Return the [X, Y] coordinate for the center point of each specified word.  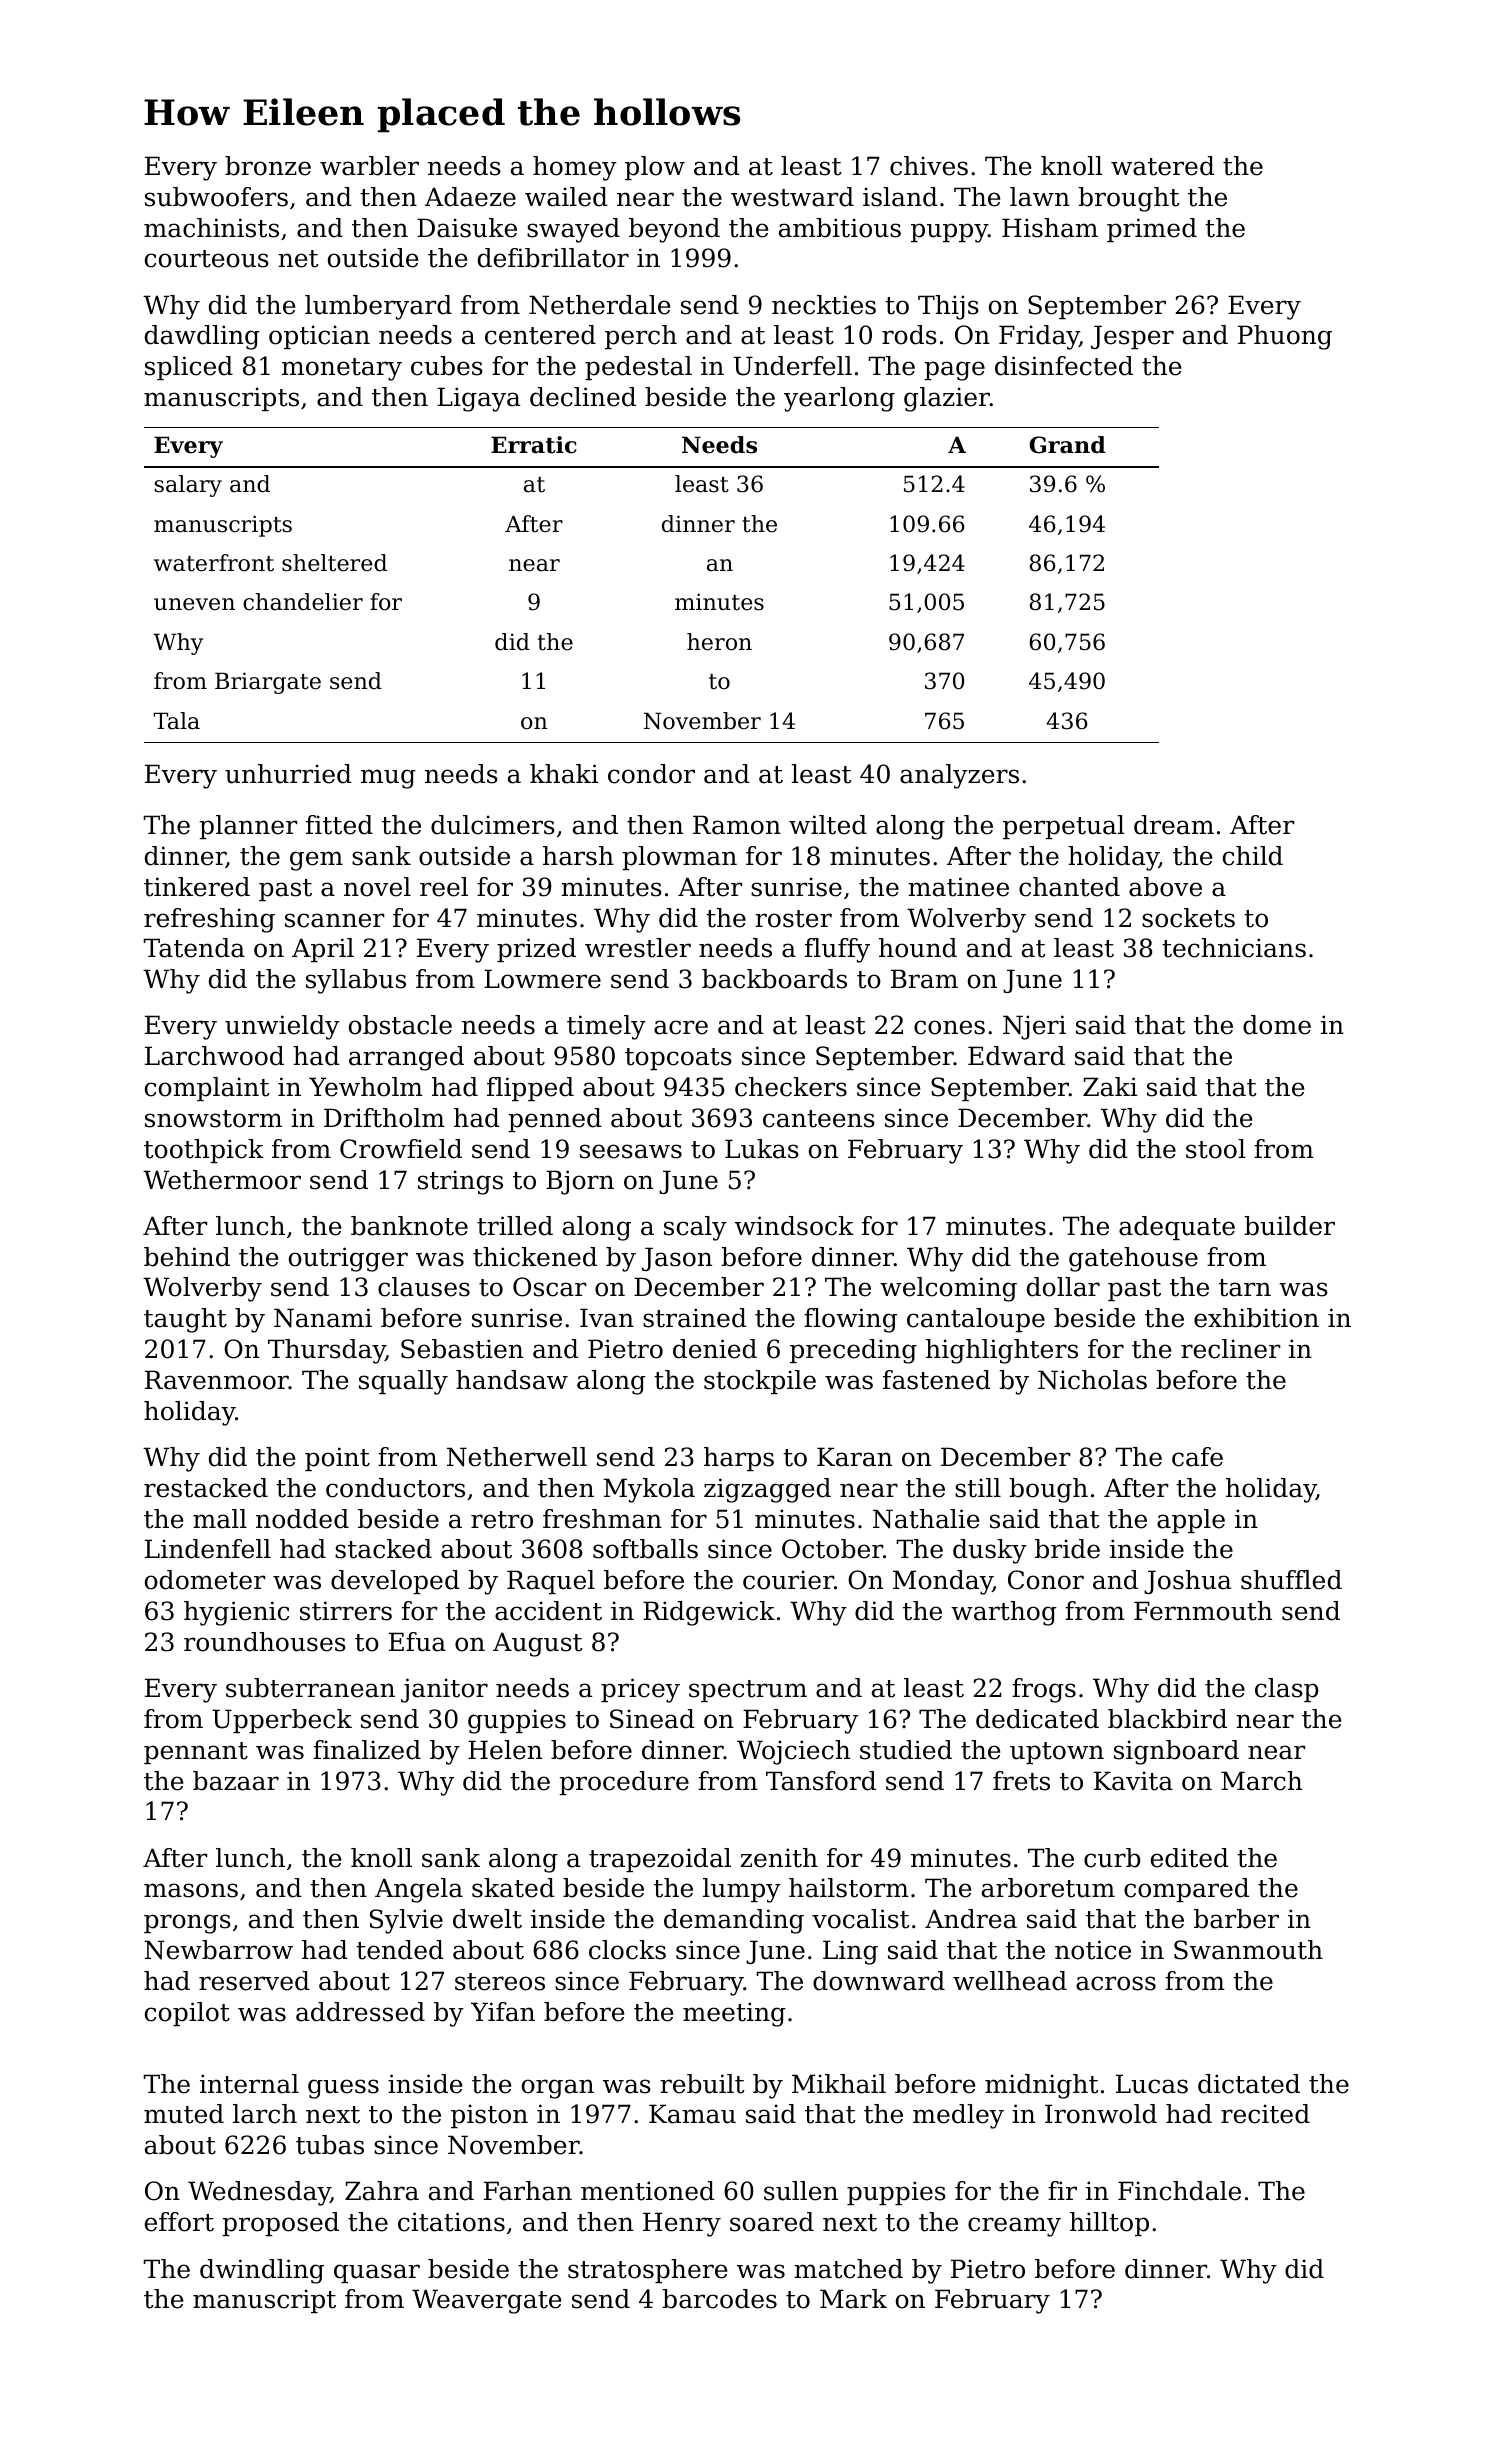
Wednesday [259, 2193]
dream [1174, 825]
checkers [791, 1087]
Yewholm [366, 1087]
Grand [1067, 445]
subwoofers [216, 197]
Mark [853, 2299]
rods [909, 335]
